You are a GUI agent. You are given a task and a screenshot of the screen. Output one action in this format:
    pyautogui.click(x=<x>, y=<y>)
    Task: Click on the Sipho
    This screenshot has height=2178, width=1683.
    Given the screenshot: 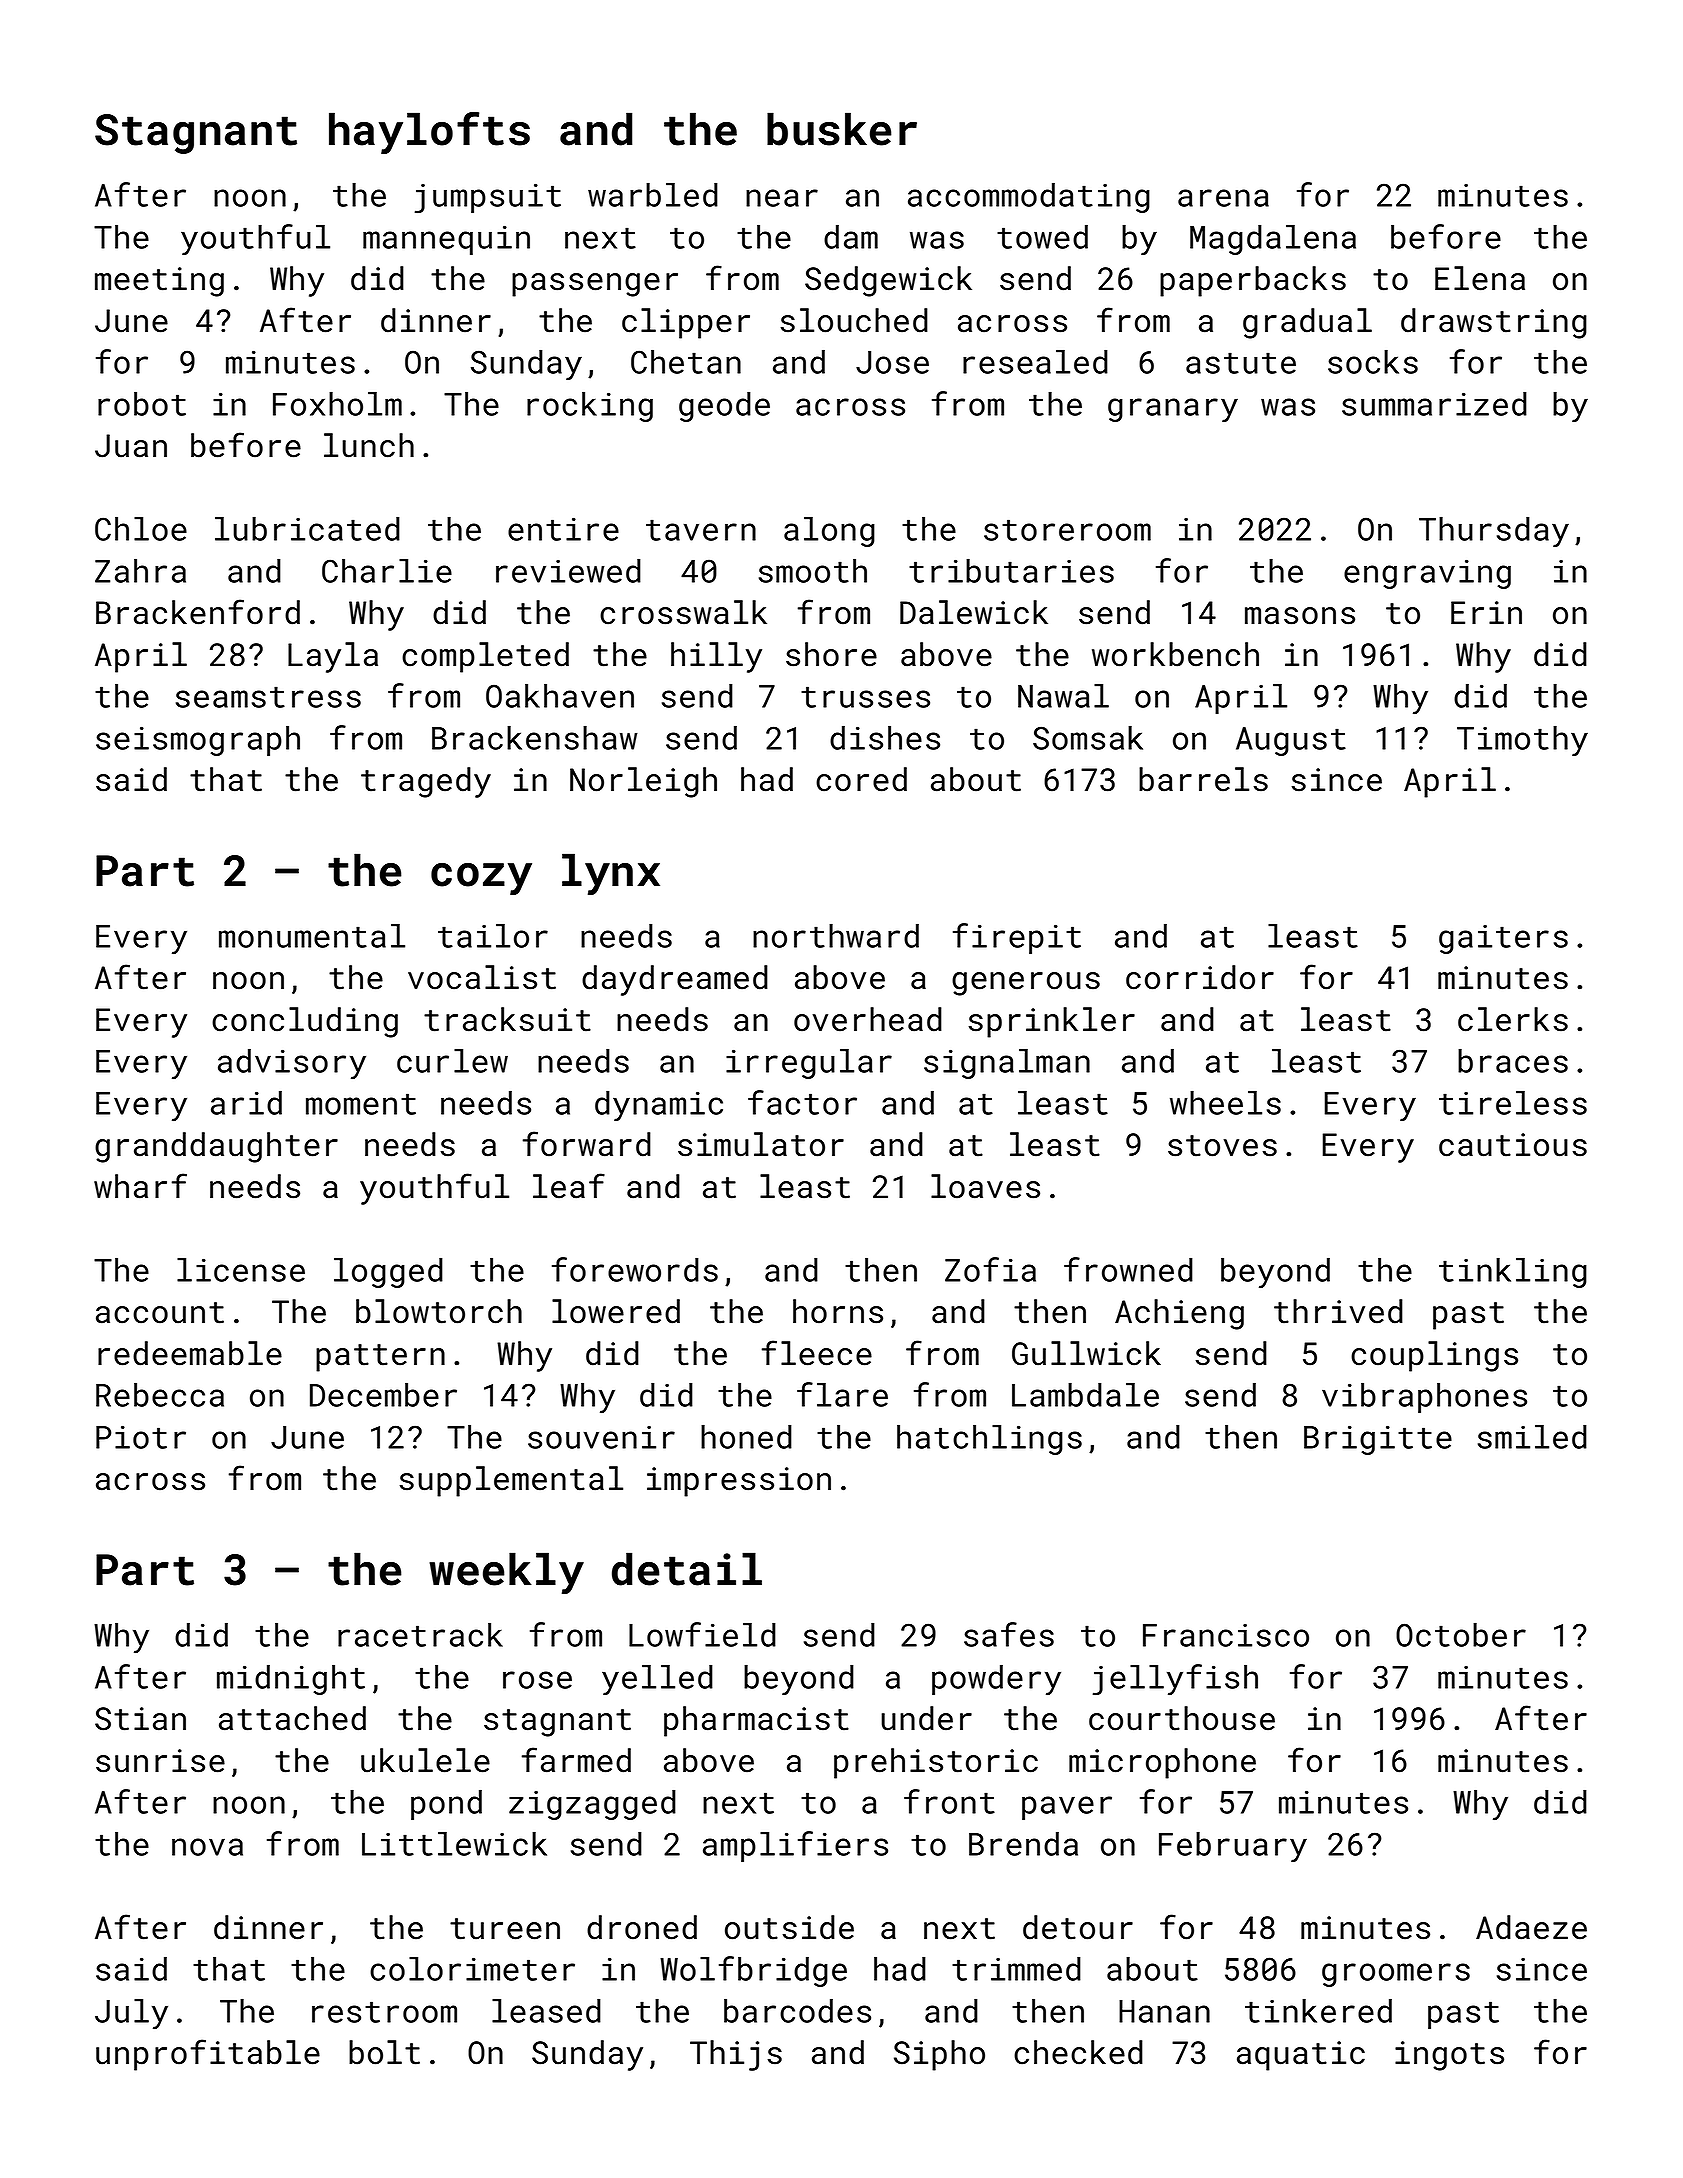 What is the action you would take?
    pyautogui.click(x=939, y=2055)
